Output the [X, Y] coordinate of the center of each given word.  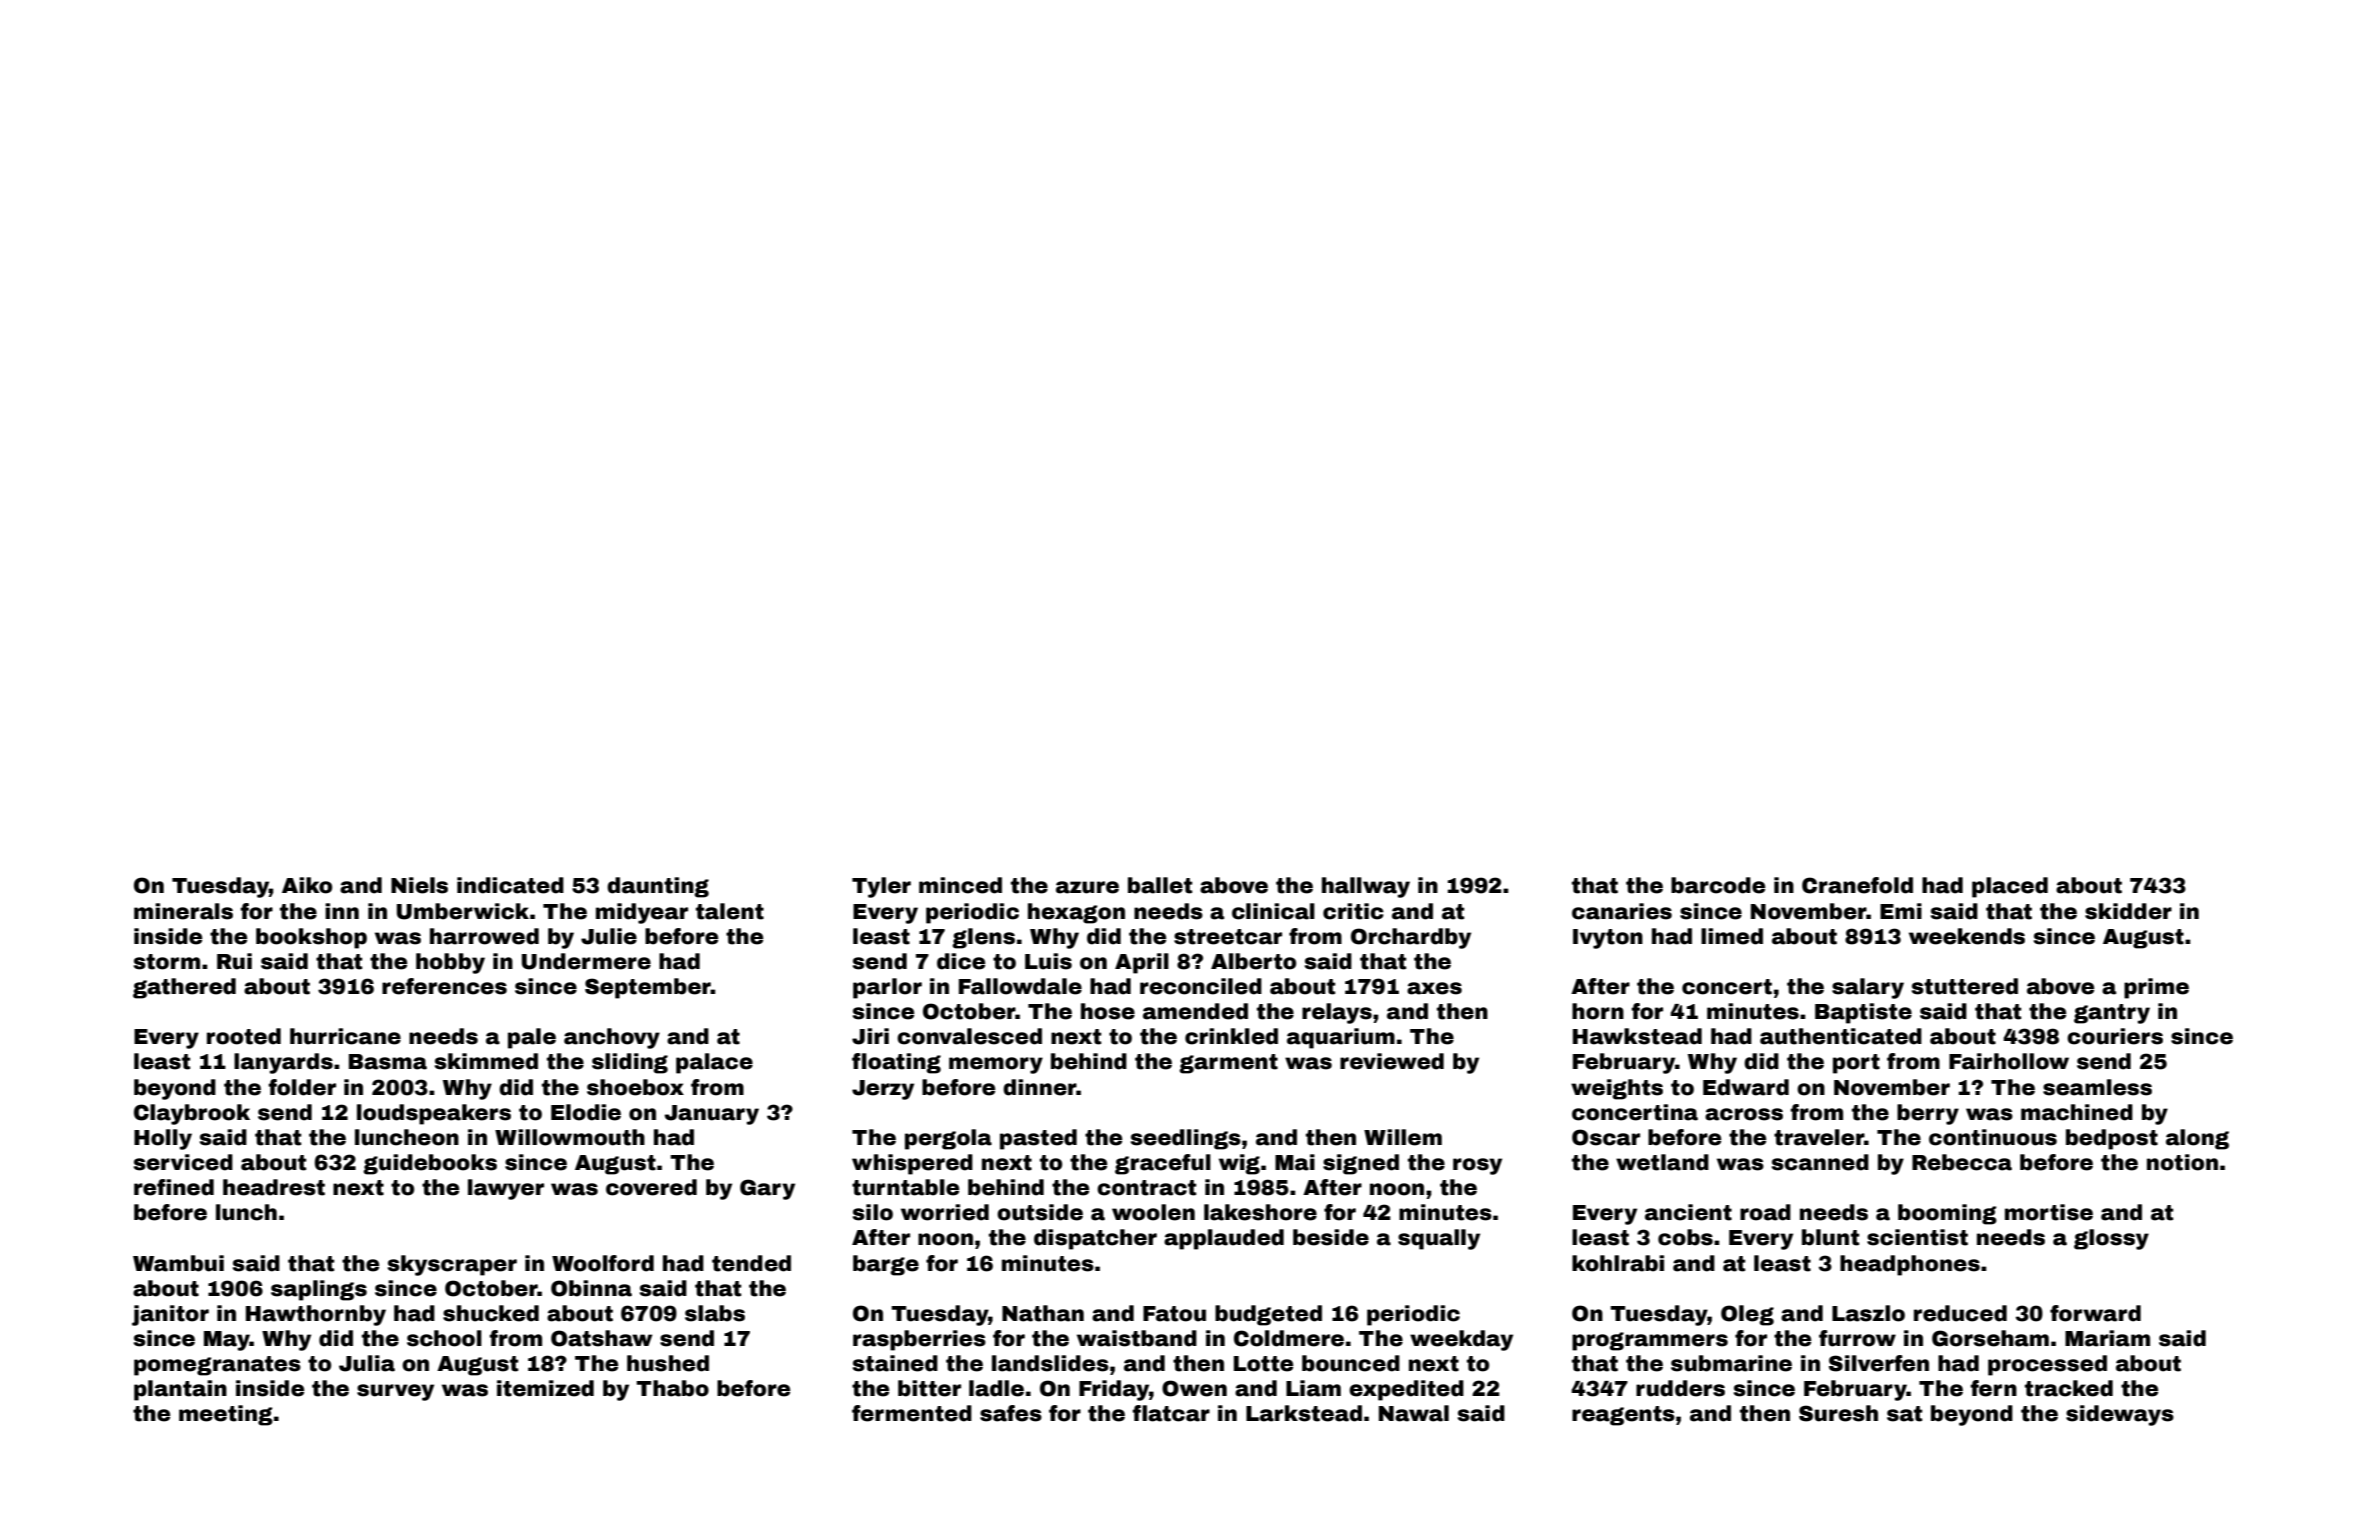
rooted [244, 1036]
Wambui [178, 1263]
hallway [1366, 887]
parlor [887, 988]
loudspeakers [434, 1114]
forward [2095, 1313]
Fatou [1174, 1314]
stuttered [1965, 986]
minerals [183, 911]
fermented [912, 1413]
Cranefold [1857, 885]
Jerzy [883, 1090]
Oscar [1606, 1137]
